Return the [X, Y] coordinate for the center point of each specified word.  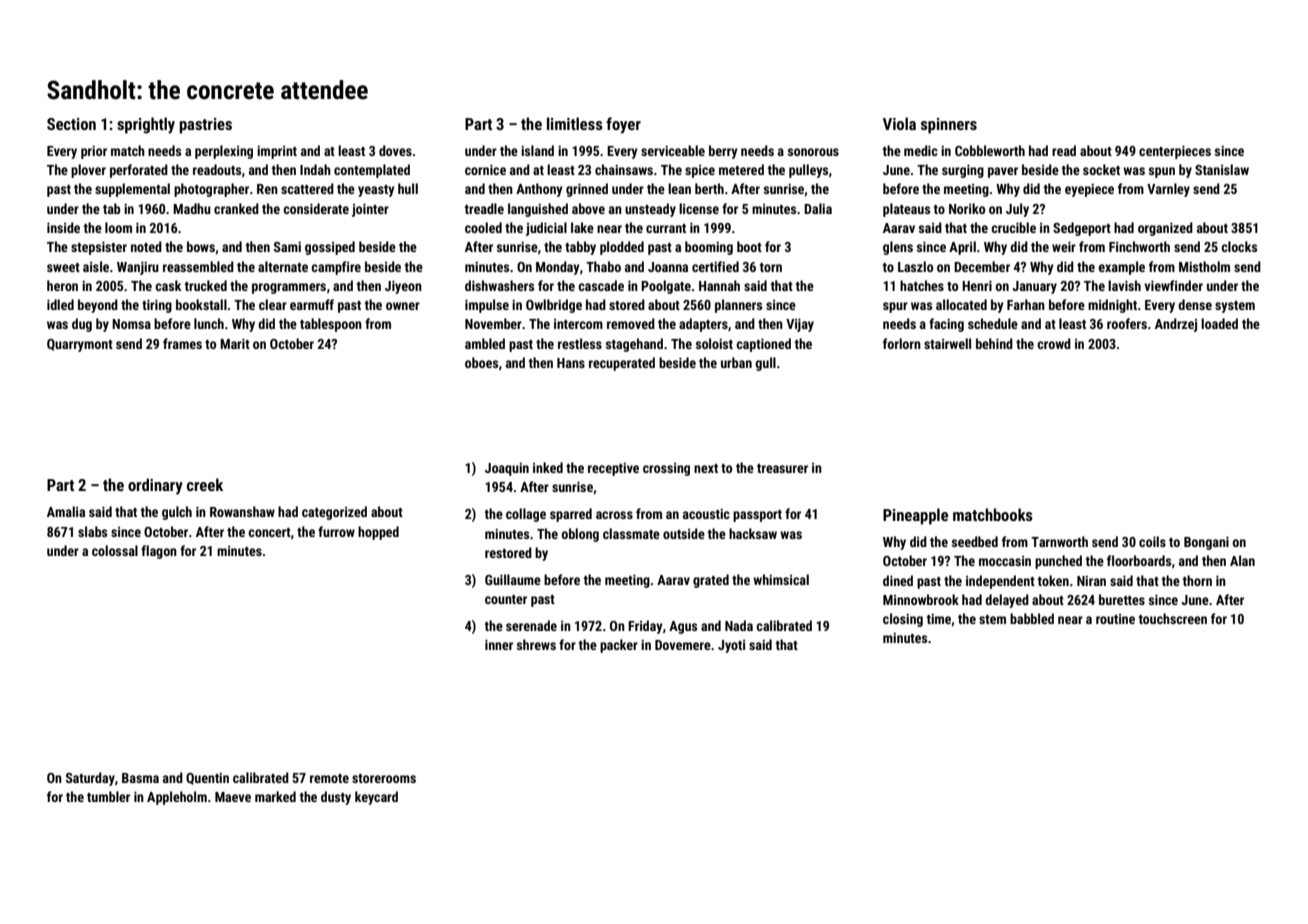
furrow [336, 531]
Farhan [1026, 304]
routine [1115, 619]
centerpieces [1175, 152]
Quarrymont [80, 345]
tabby [580, 248]
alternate [283, 266]
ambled [485, 343]
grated [711, 581]
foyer [623, 125]
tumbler [108, 796]
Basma [140, 778]
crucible [1013, 227]
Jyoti [731, 646]
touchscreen [1172, 618]
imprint [277, 152]
